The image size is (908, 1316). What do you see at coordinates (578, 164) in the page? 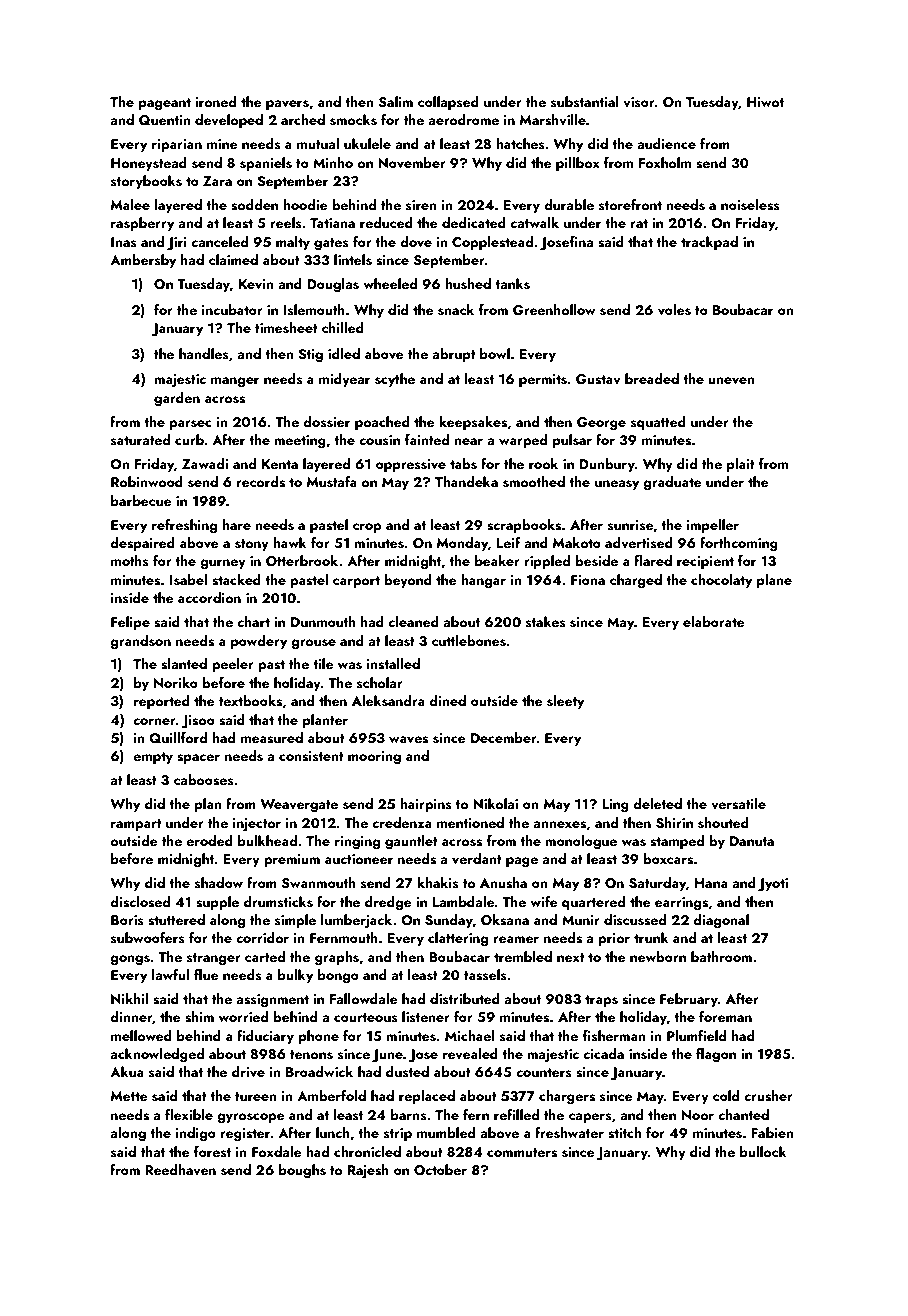
I see `pillbox` at bounding box center [578, 164].
